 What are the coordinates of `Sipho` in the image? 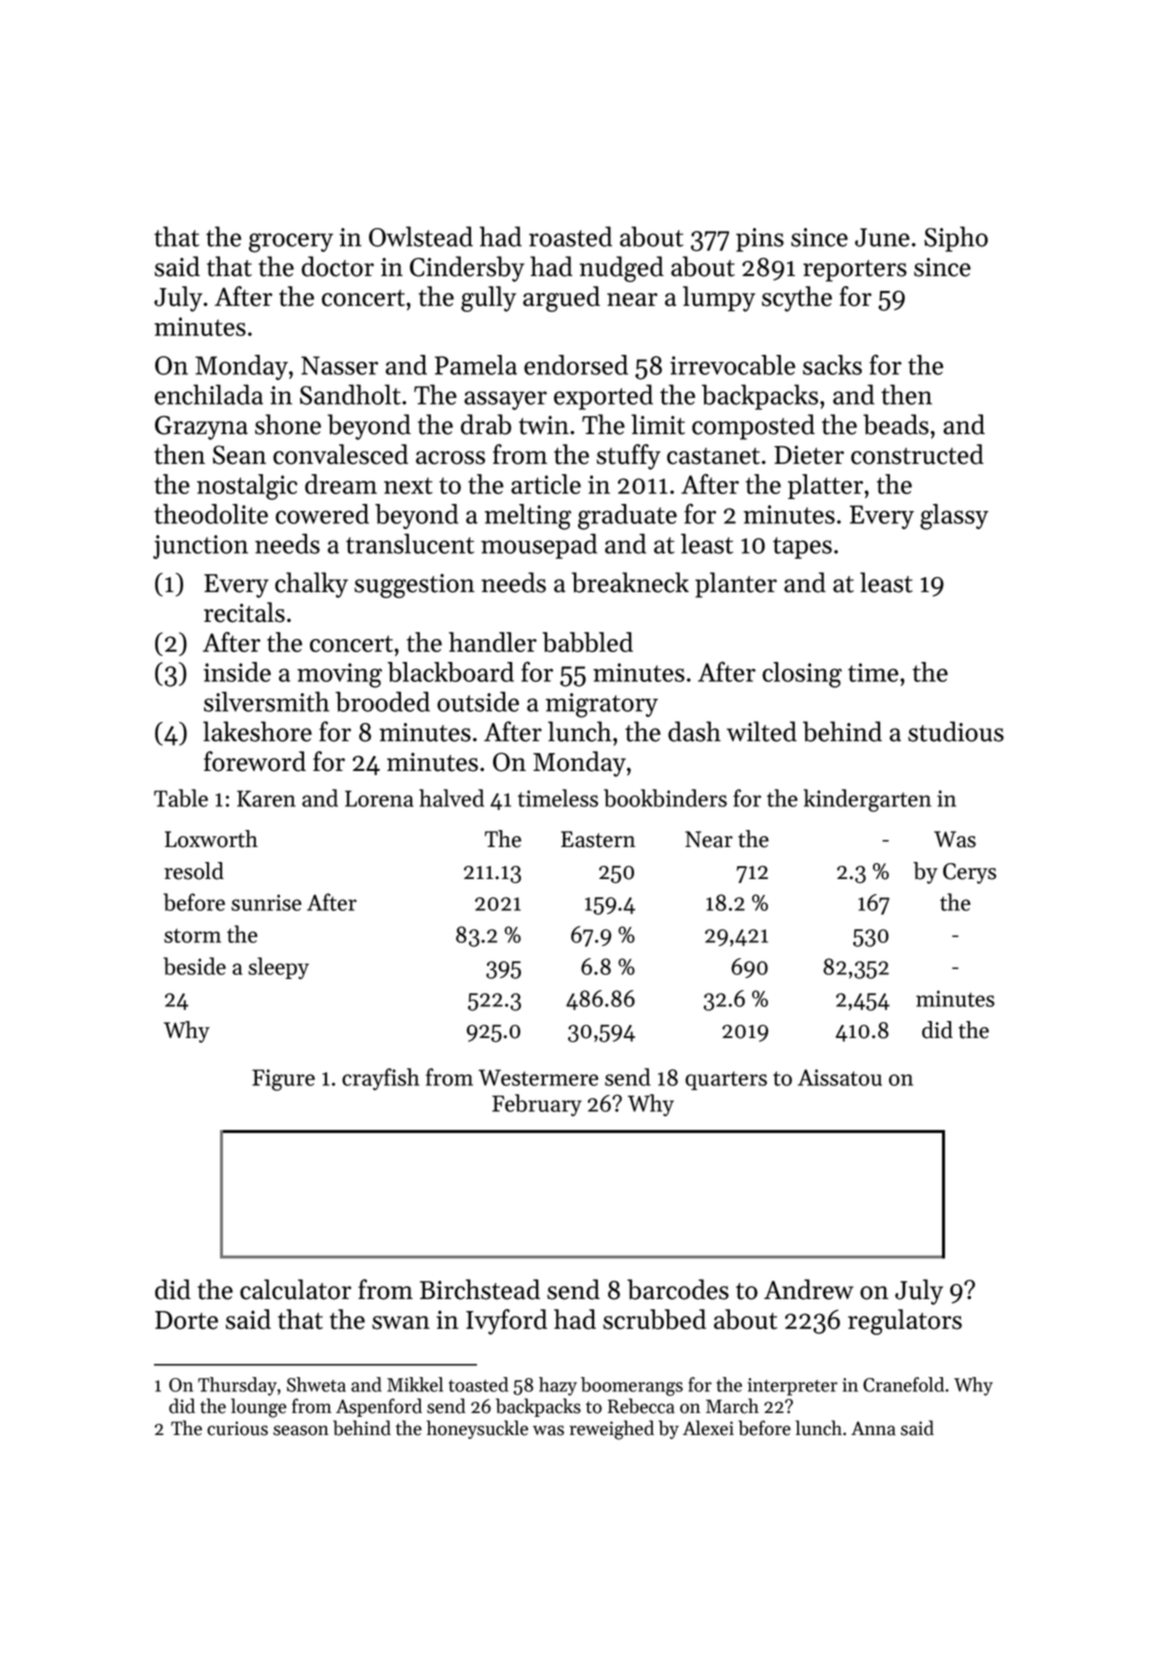 It's located at (956, 239).
